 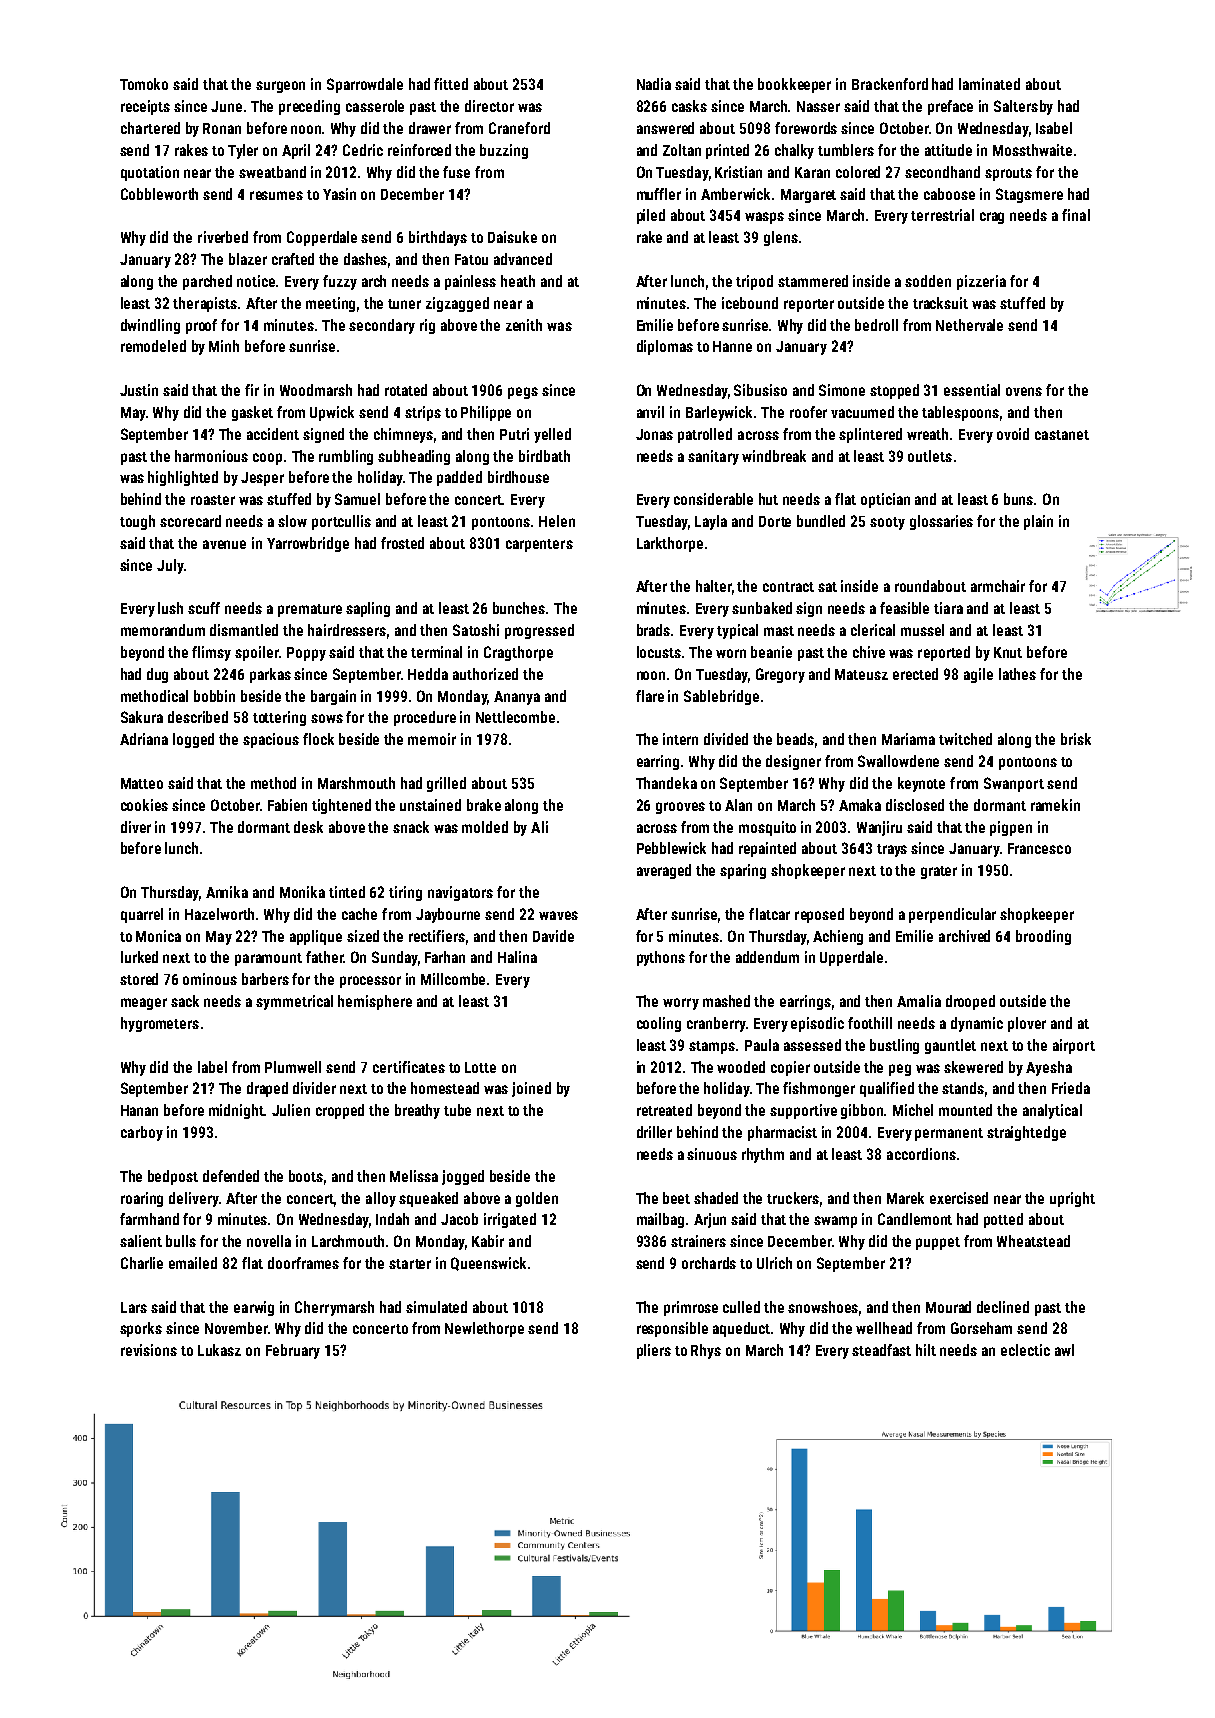 I want to click on Nethervale, so click(x=969, y=325).
